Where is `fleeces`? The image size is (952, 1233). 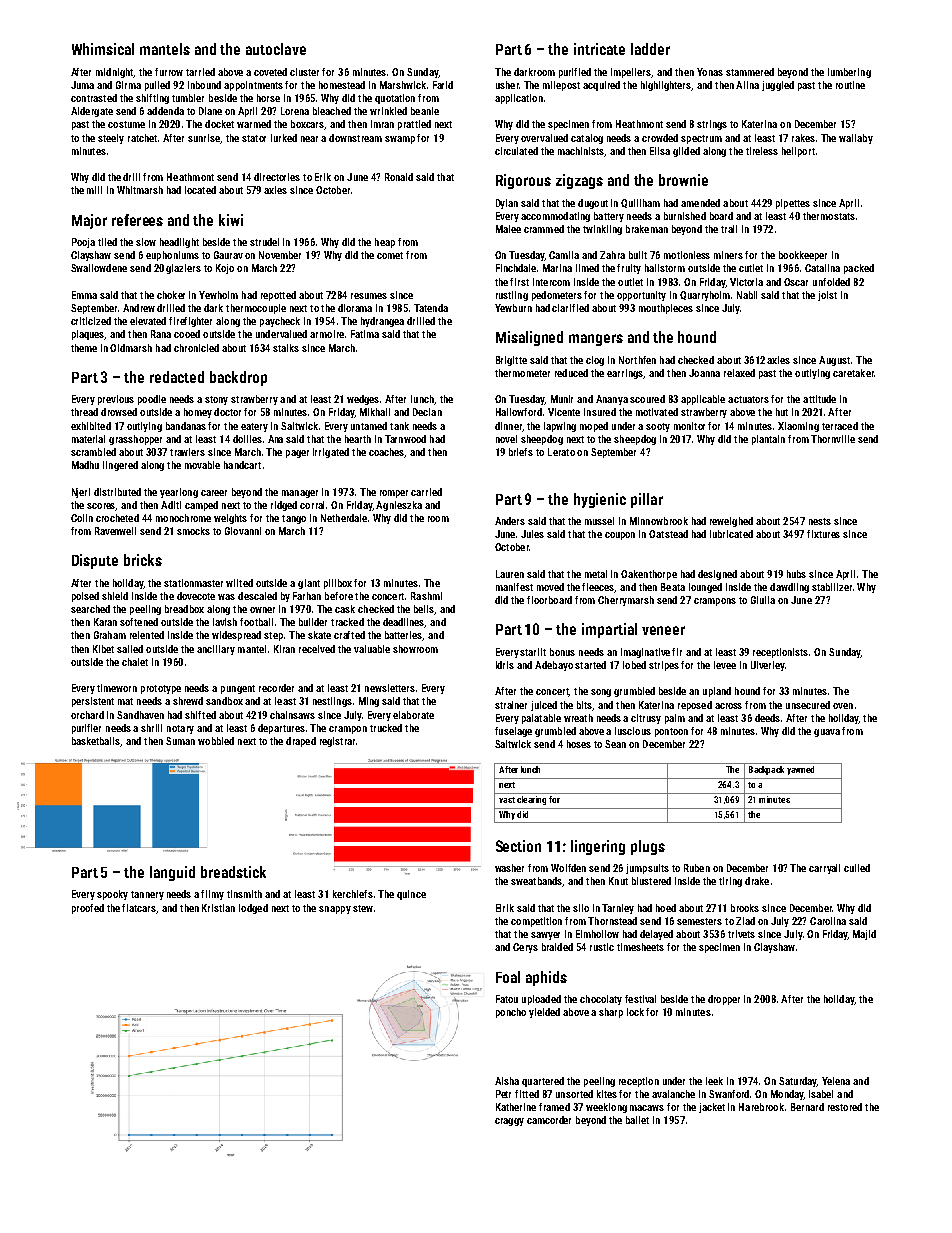
fleeces is located at coordinates (598, 588).
